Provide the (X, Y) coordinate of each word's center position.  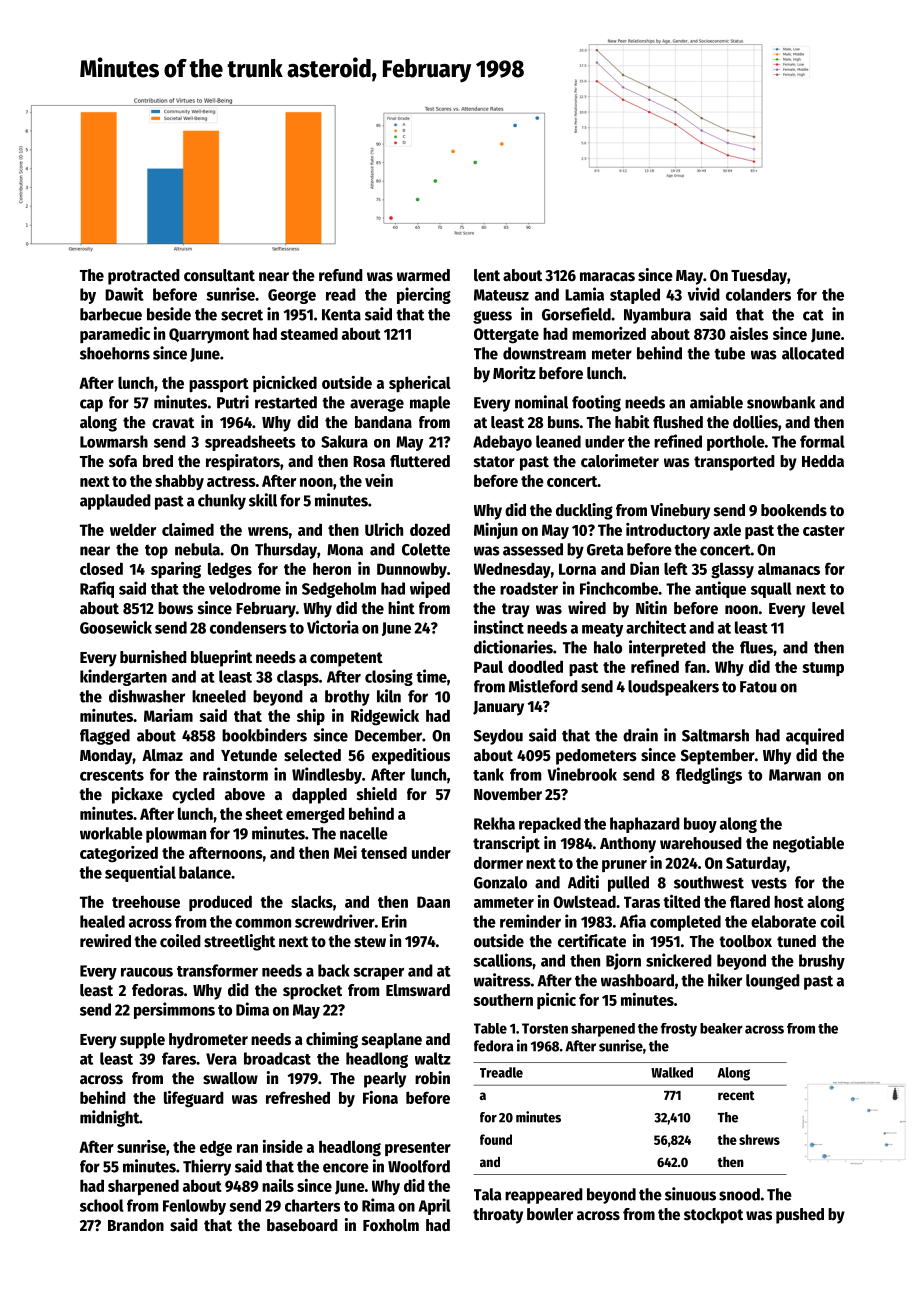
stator (494, 462)
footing (596, 403)
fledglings (709, 775)
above (245, 794)
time (431, 676)
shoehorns (115, 353)
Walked (672, 1072)
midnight (109, 1118)
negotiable (808, 844)
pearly (385, 1080)
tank (488, 774)
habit (632, 421)
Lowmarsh (114, 441)
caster (824, 530)
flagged (105, 737)
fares (179, 1058)
